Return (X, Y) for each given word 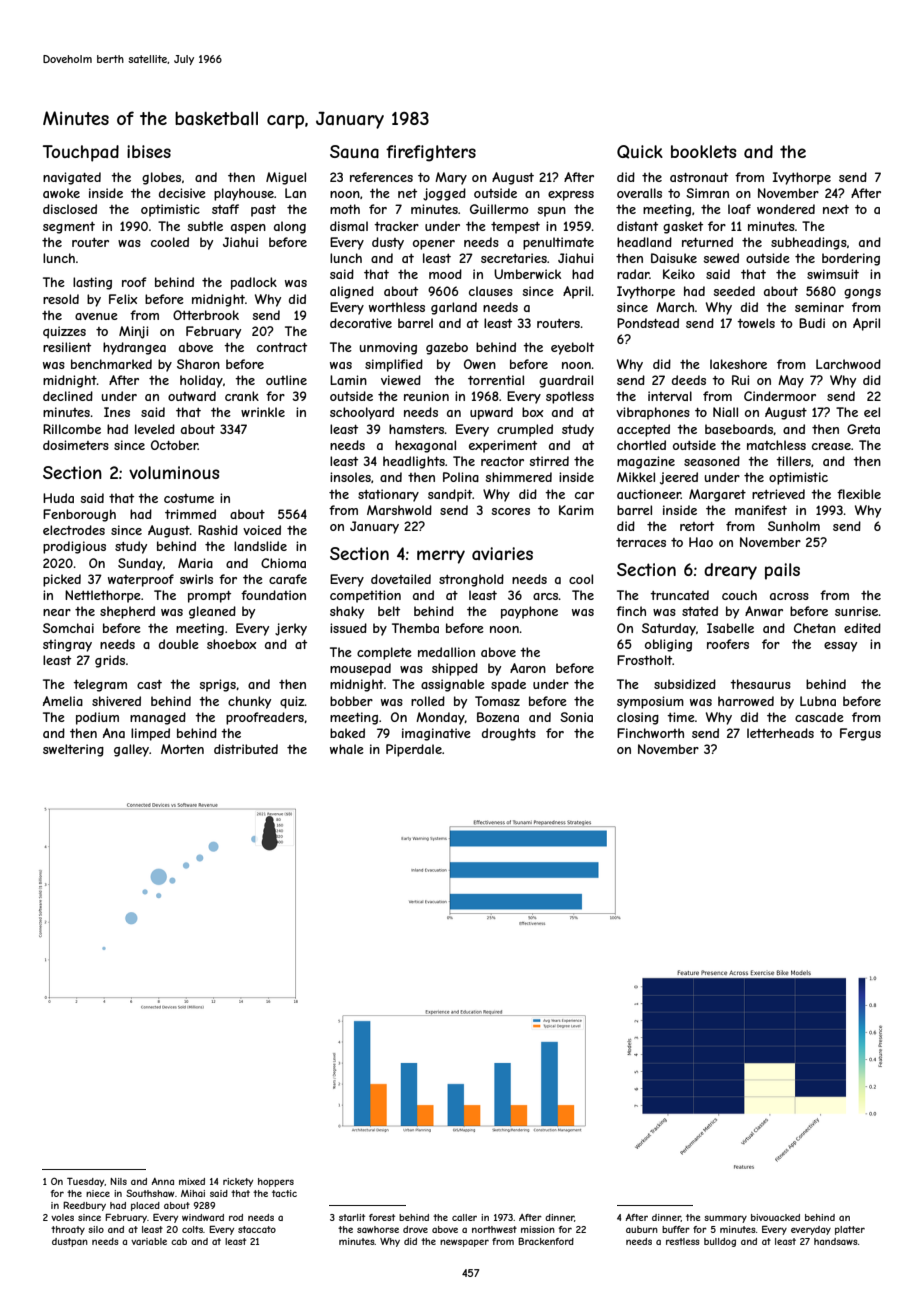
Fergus (860, 734)
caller (464, 1217)
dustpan (70, 1242)
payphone (529, 612)
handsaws (836, 1241)
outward (192, 396)
